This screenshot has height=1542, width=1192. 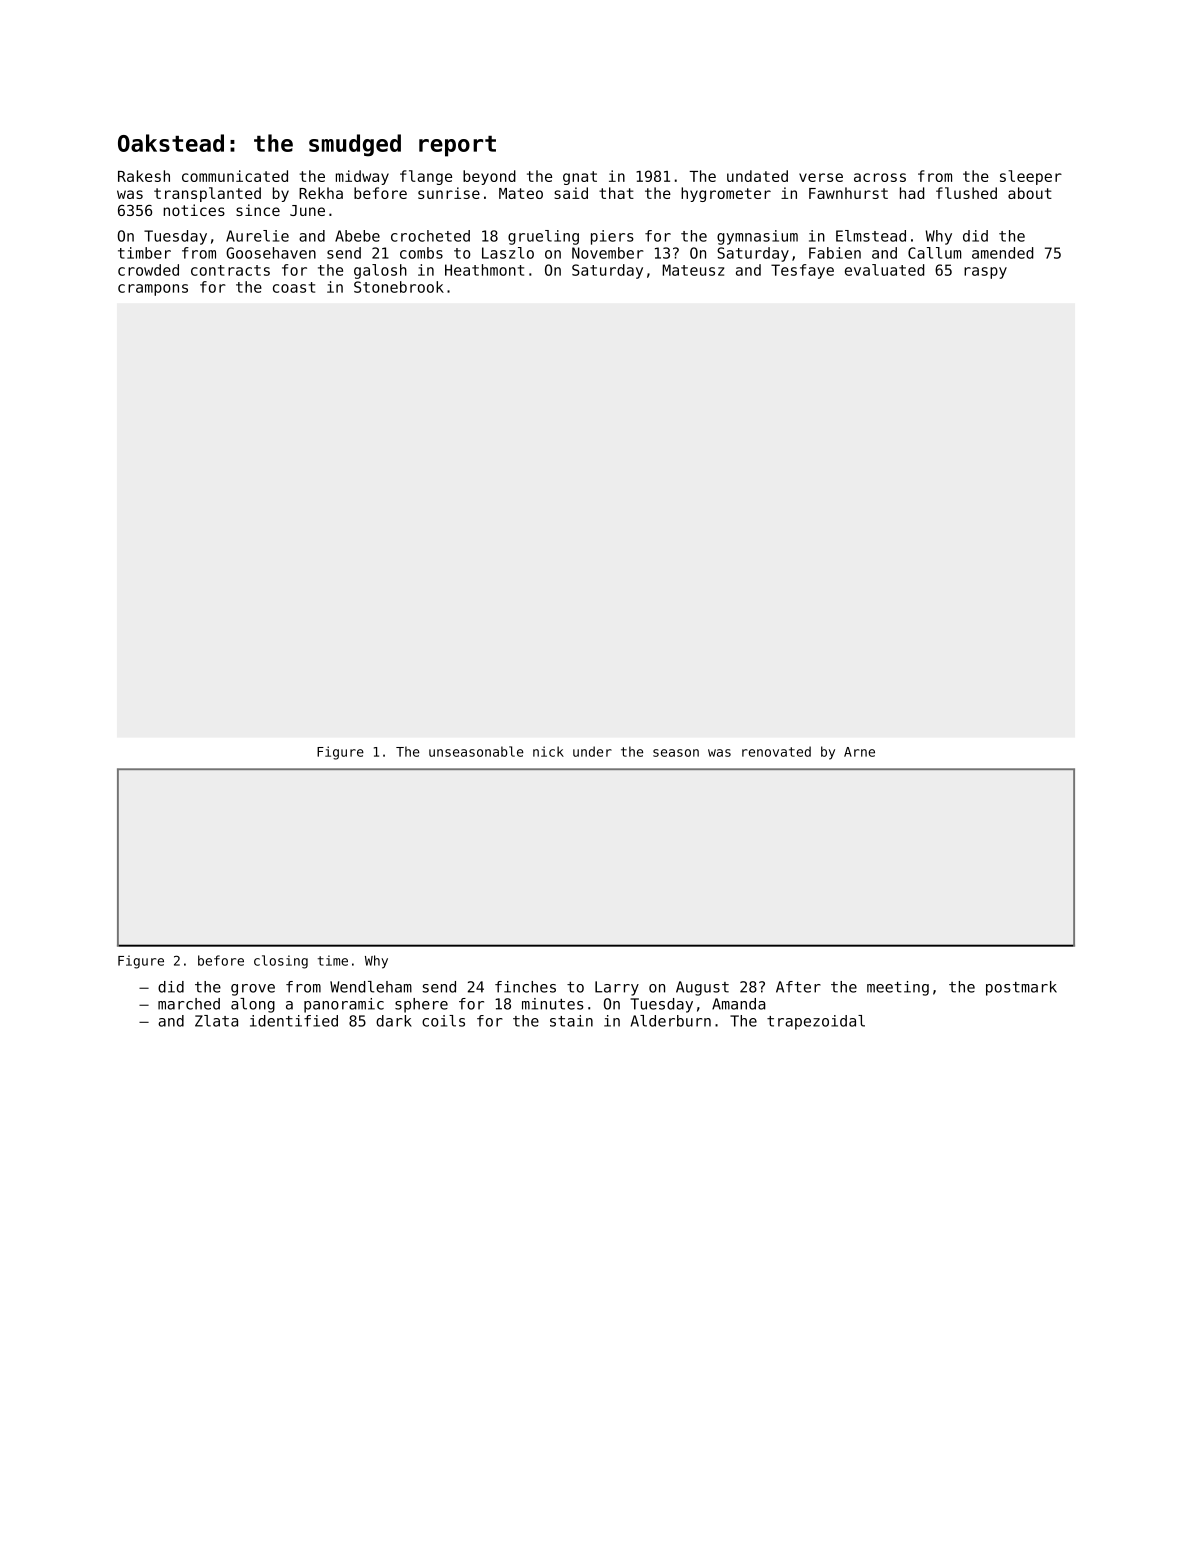 I want to click on Arne, so click(x=859, y=752).
